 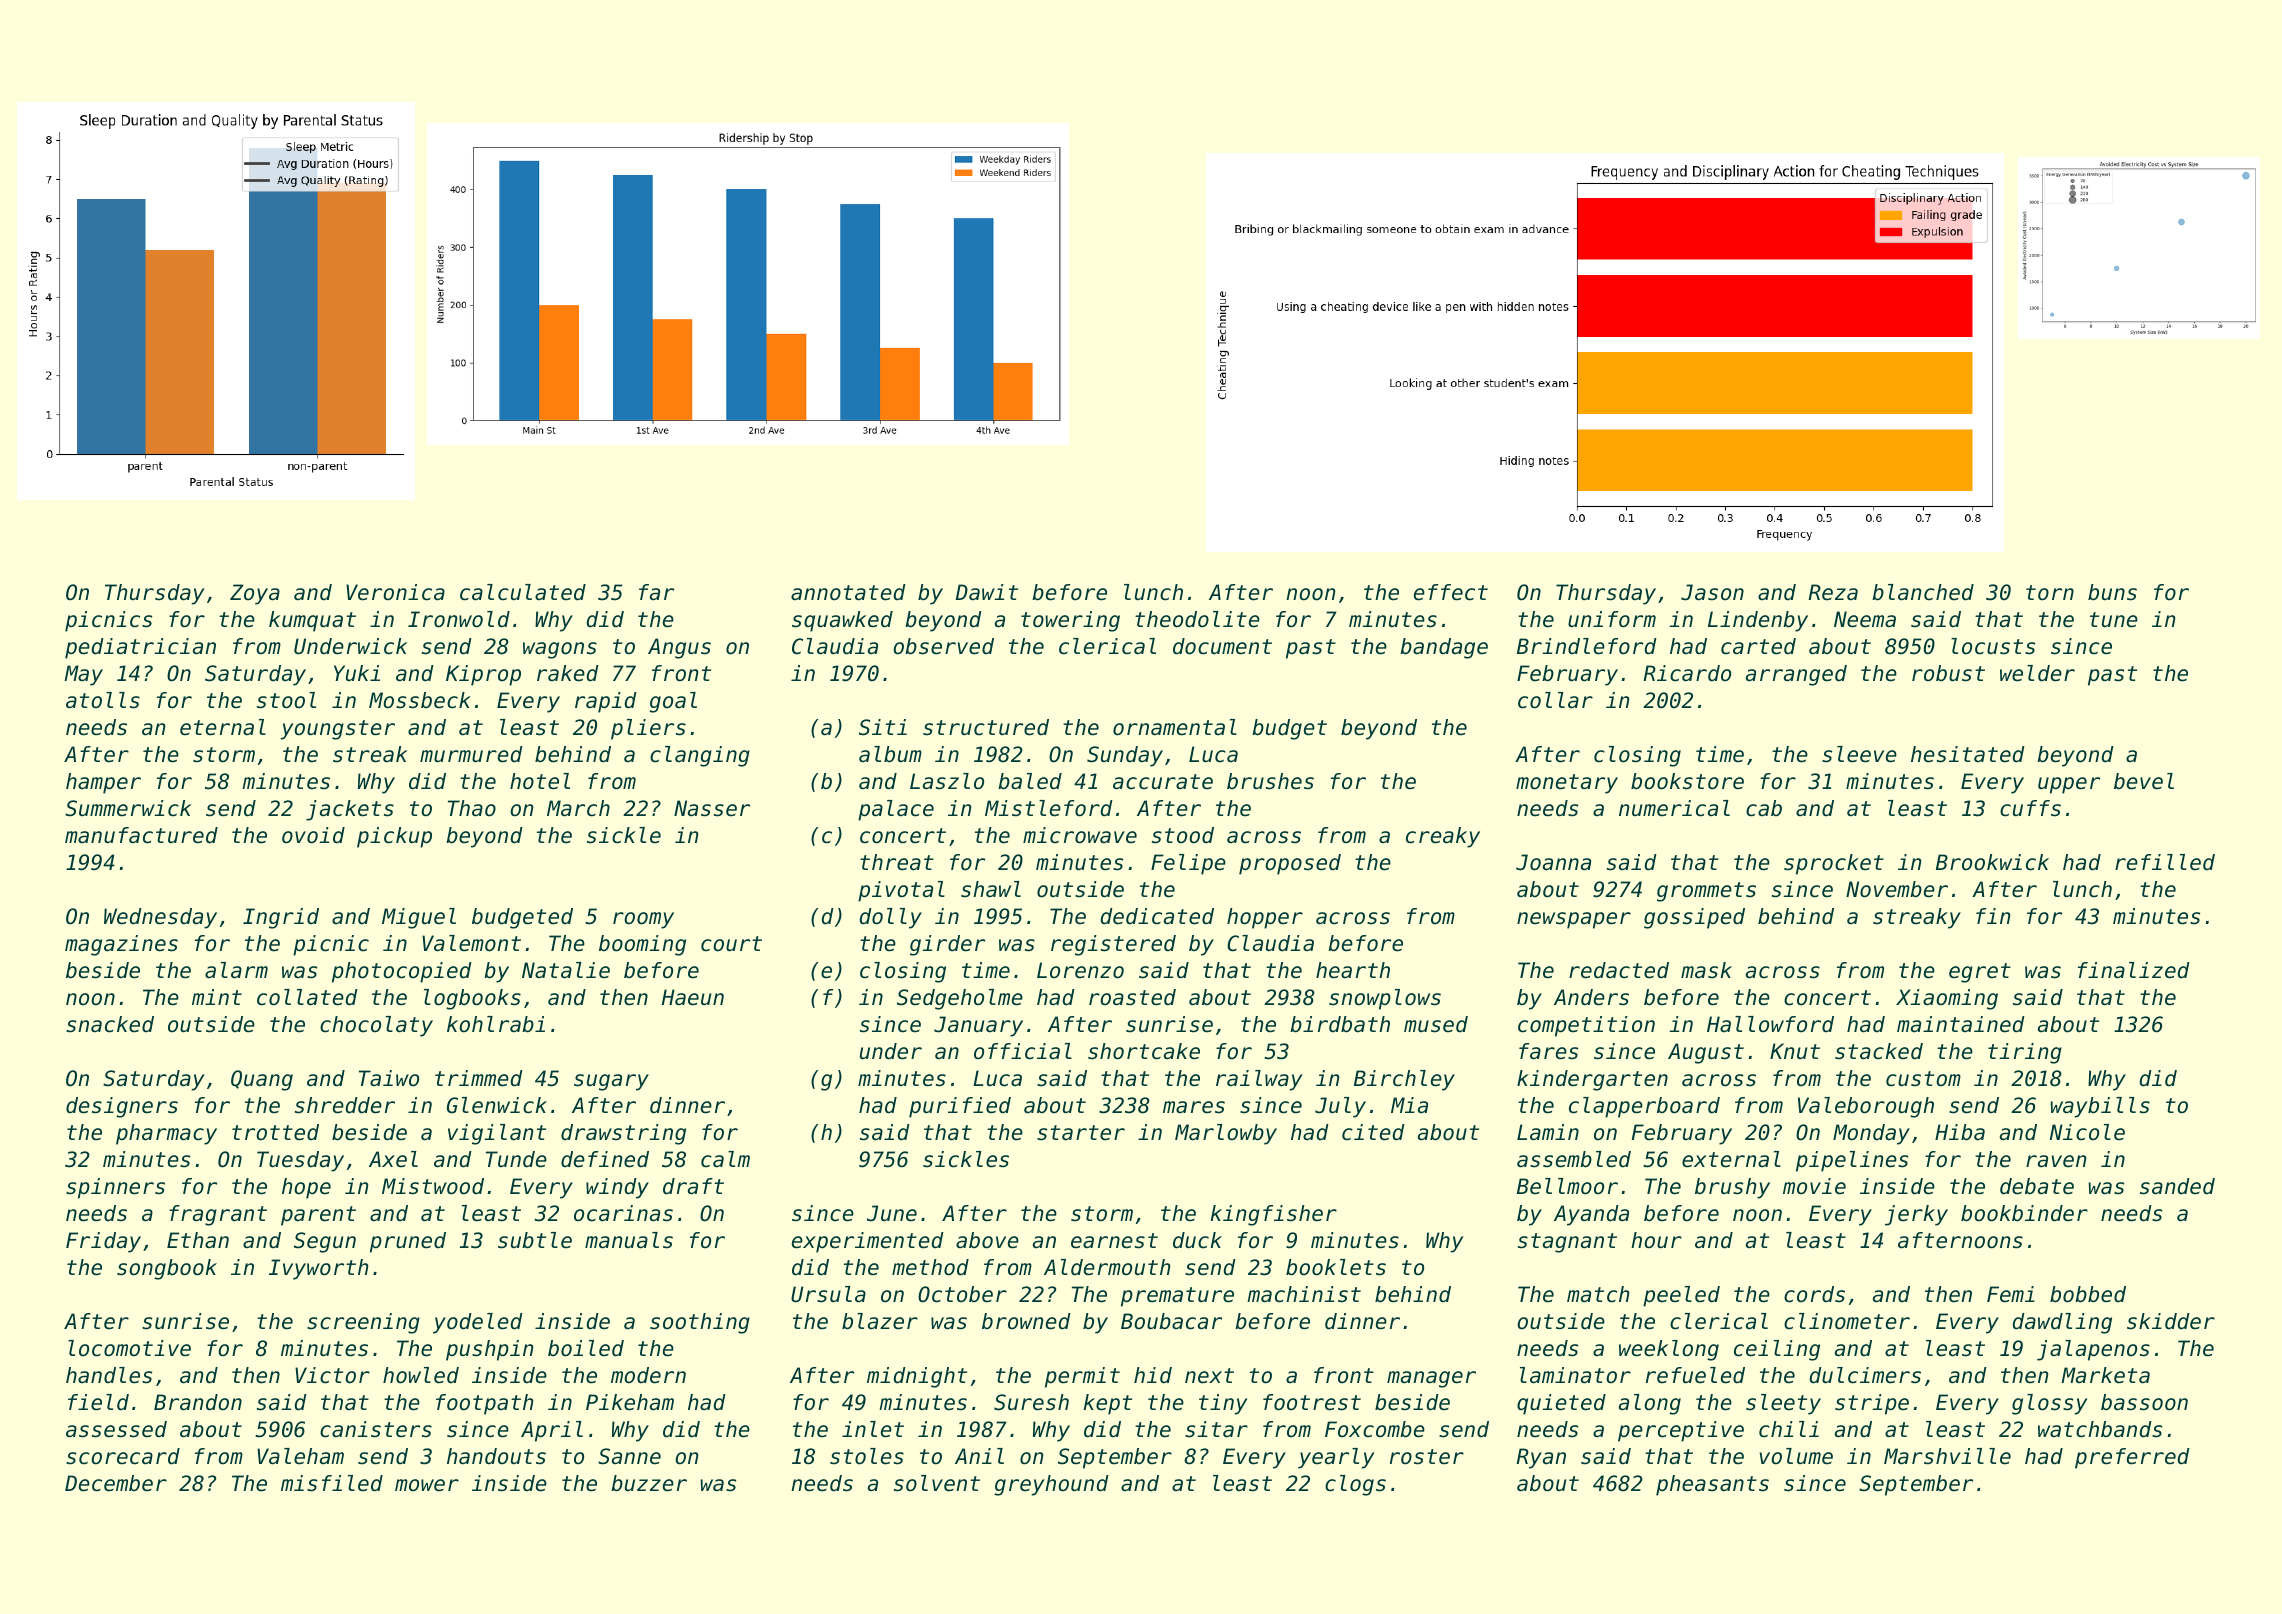 What do you see at coordinates (868, 1242) in the screenshot?
I see `experimented` at bounding box center [868, 1242].
